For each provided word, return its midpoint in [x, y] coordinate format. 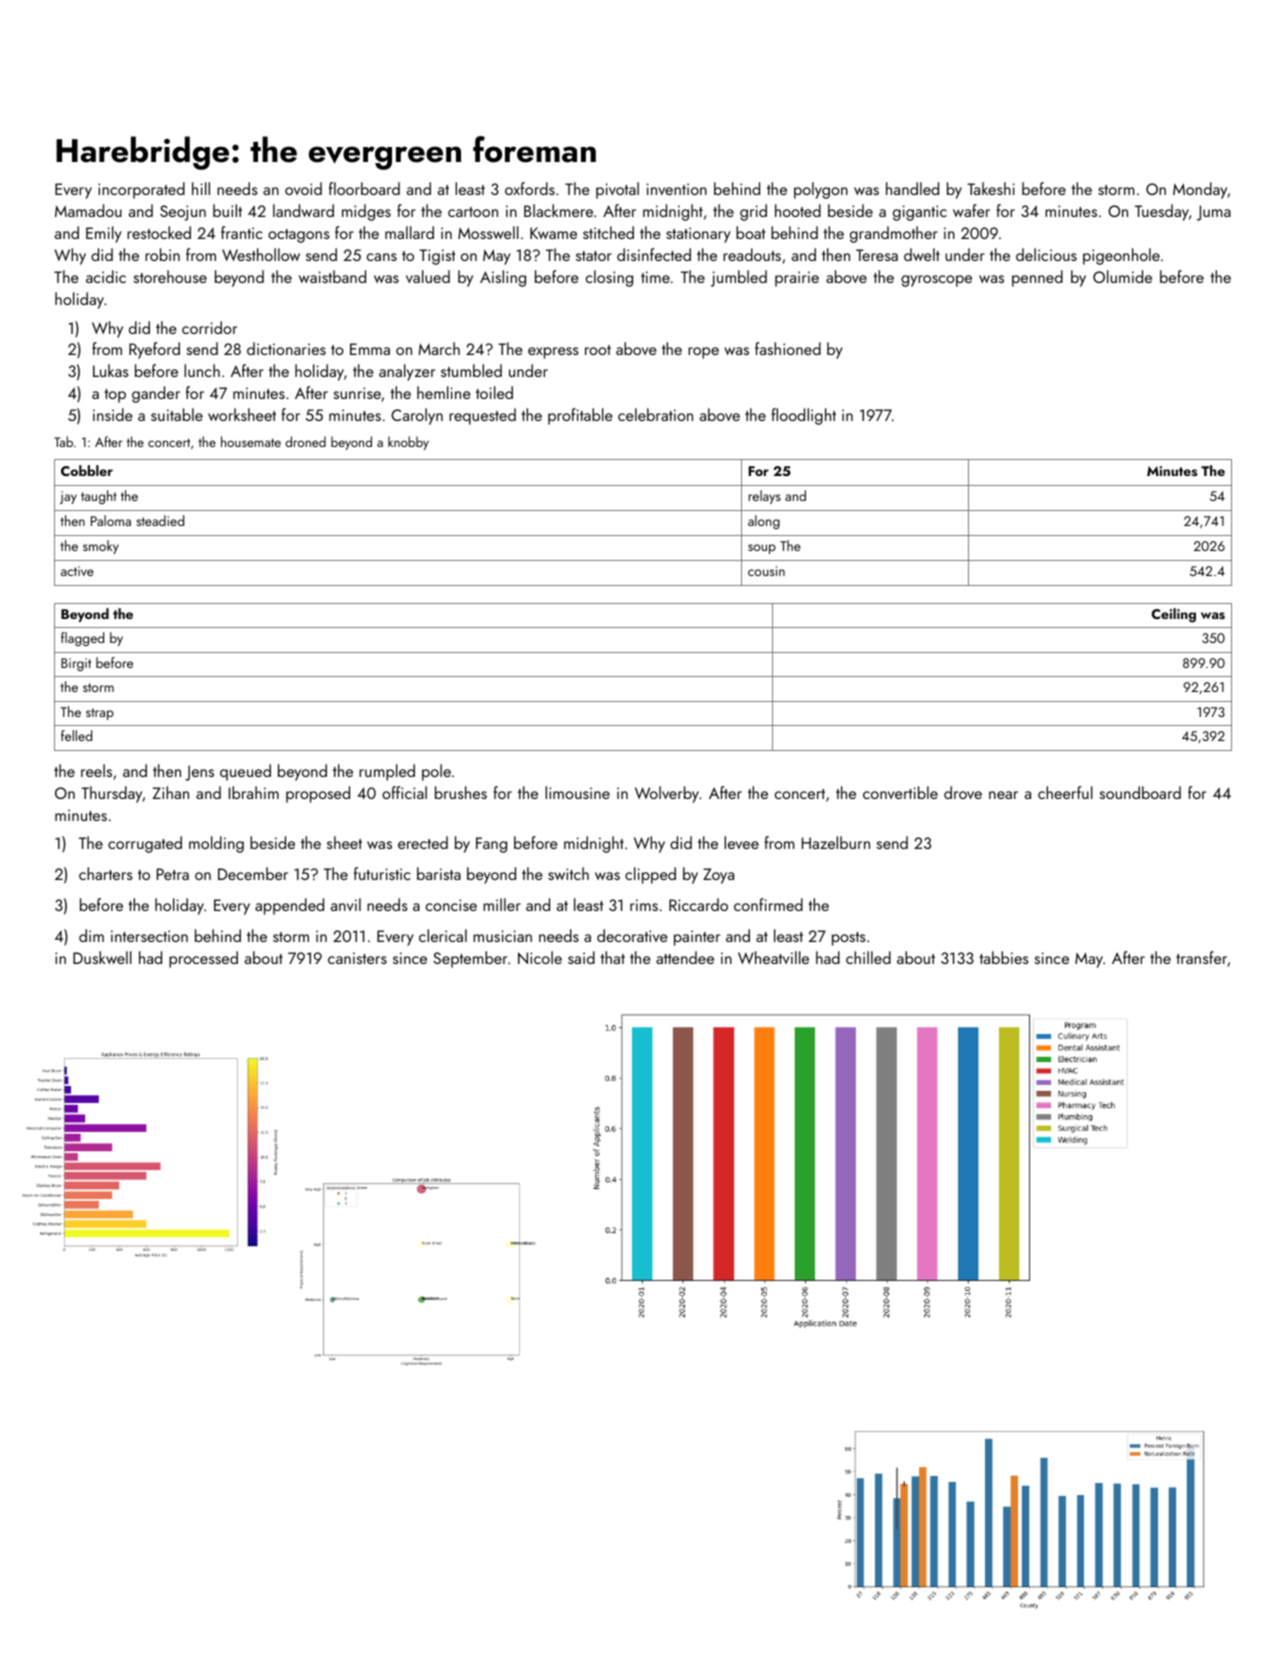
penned [1037, 278]
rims [644, 905]
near [1003, 795]
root [598, 350]
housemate [251, 441]
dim [91, 935]
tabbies [1004, 957]
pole [436, 772]
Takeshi [991, 188]
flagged [82, 639]
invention [677, 189]
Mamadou [88, 210]
